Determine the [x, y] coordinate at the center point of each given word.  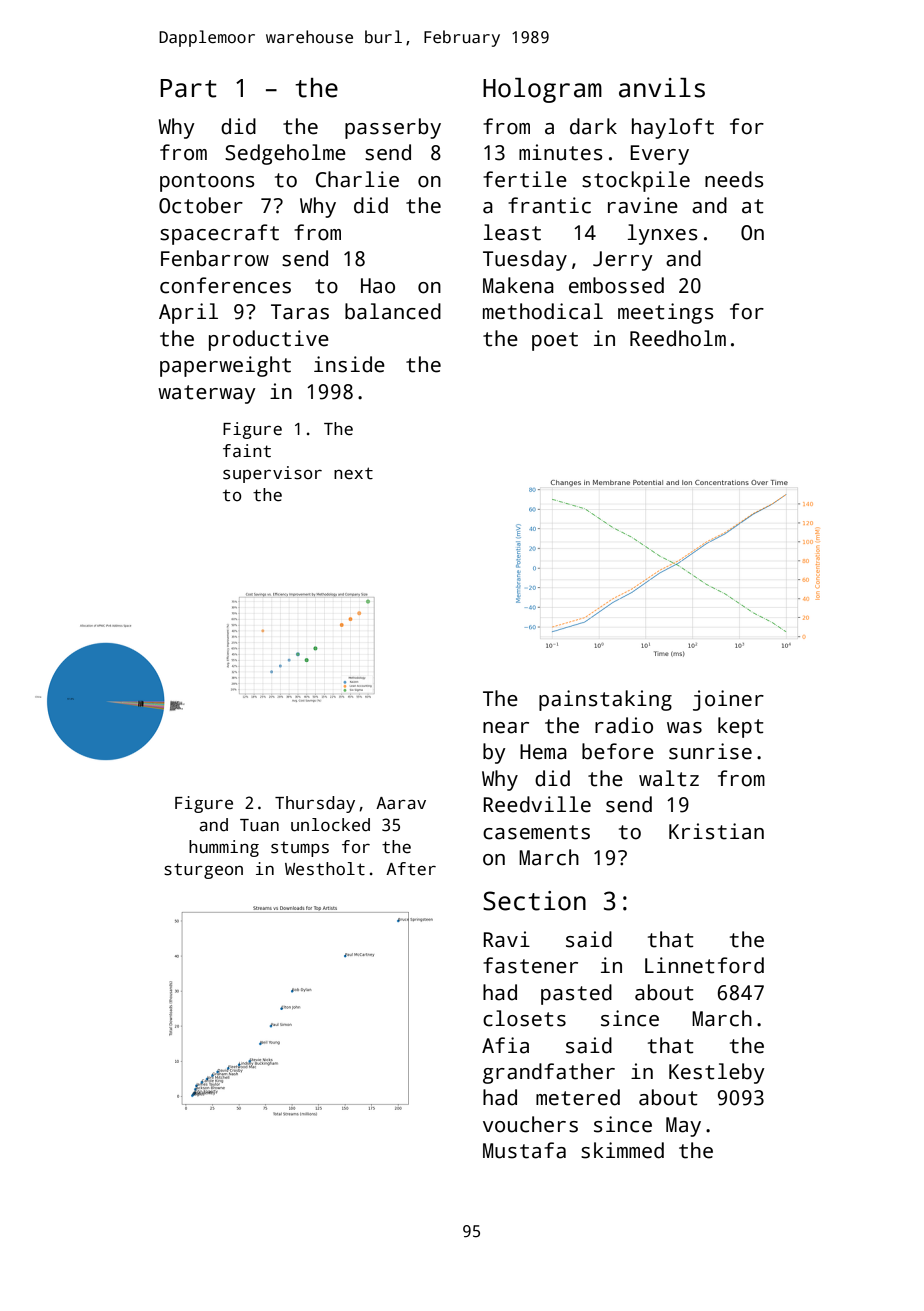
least [512, 232]
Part [188, 88]
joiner [728, 700]
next [353, 473]
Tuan [259, 825]
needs [734, 179]
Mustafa [524, 1150]
